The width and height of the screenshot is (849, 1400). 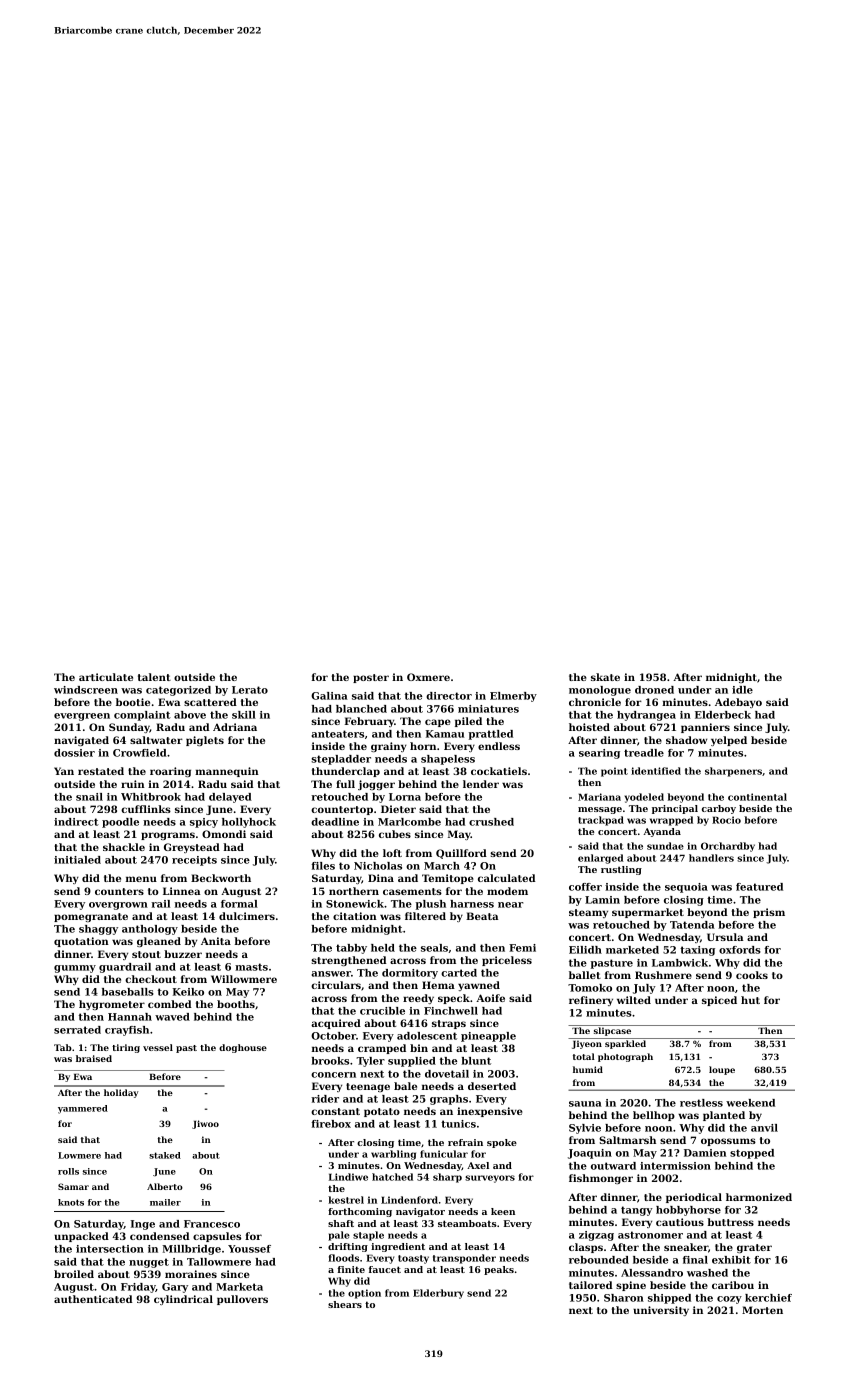 I want to click on buzzer, so click(x=183, y=954).
